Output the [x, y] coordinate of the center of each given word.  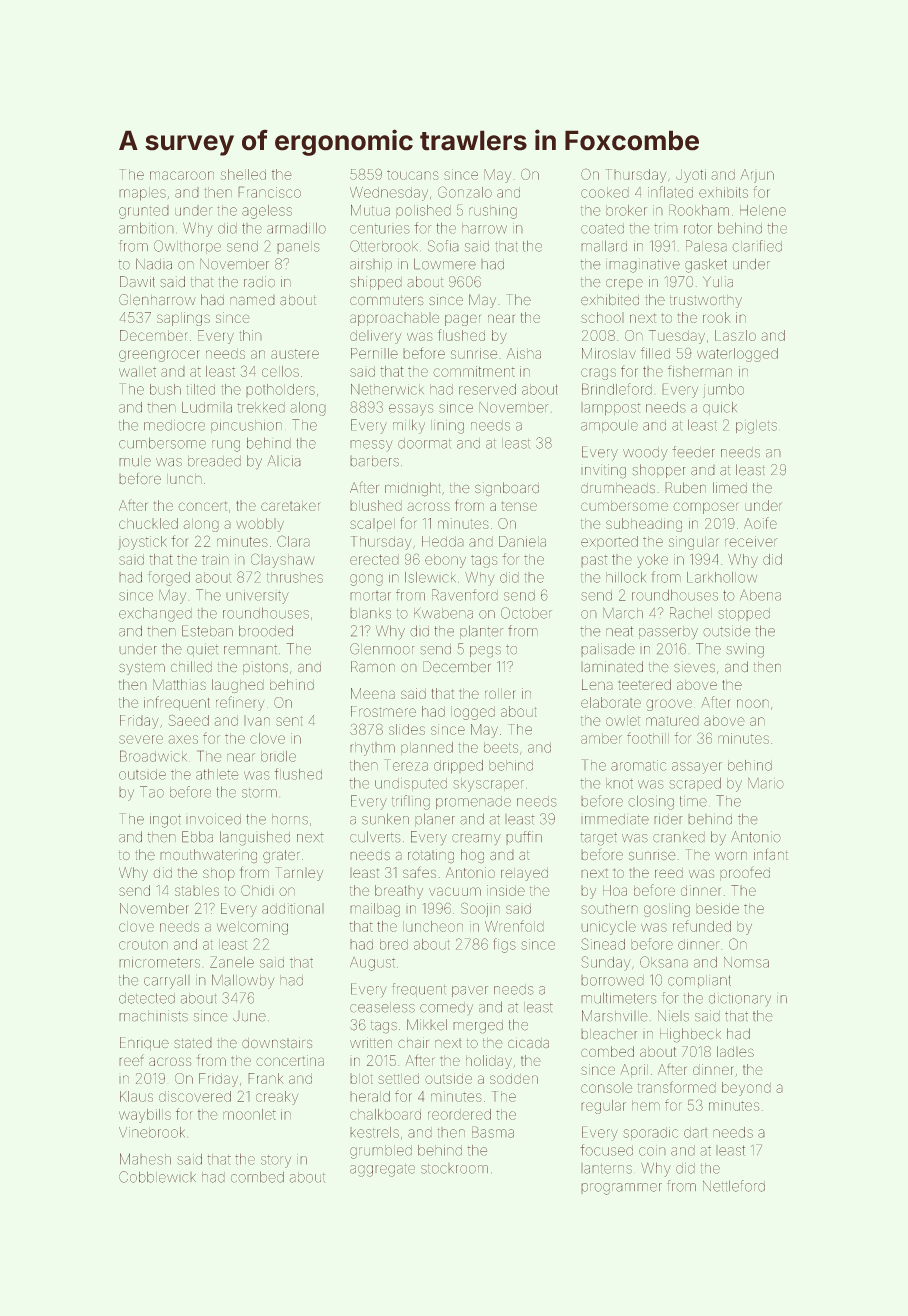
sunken [385, 819]
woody [645, 453]
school [602, 317]
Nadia [154, 264]
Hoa [615, 890]
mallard [604, 246]
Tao [152, 792]
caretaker [291, 505]
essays [411, 410]
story [276, 1161]
